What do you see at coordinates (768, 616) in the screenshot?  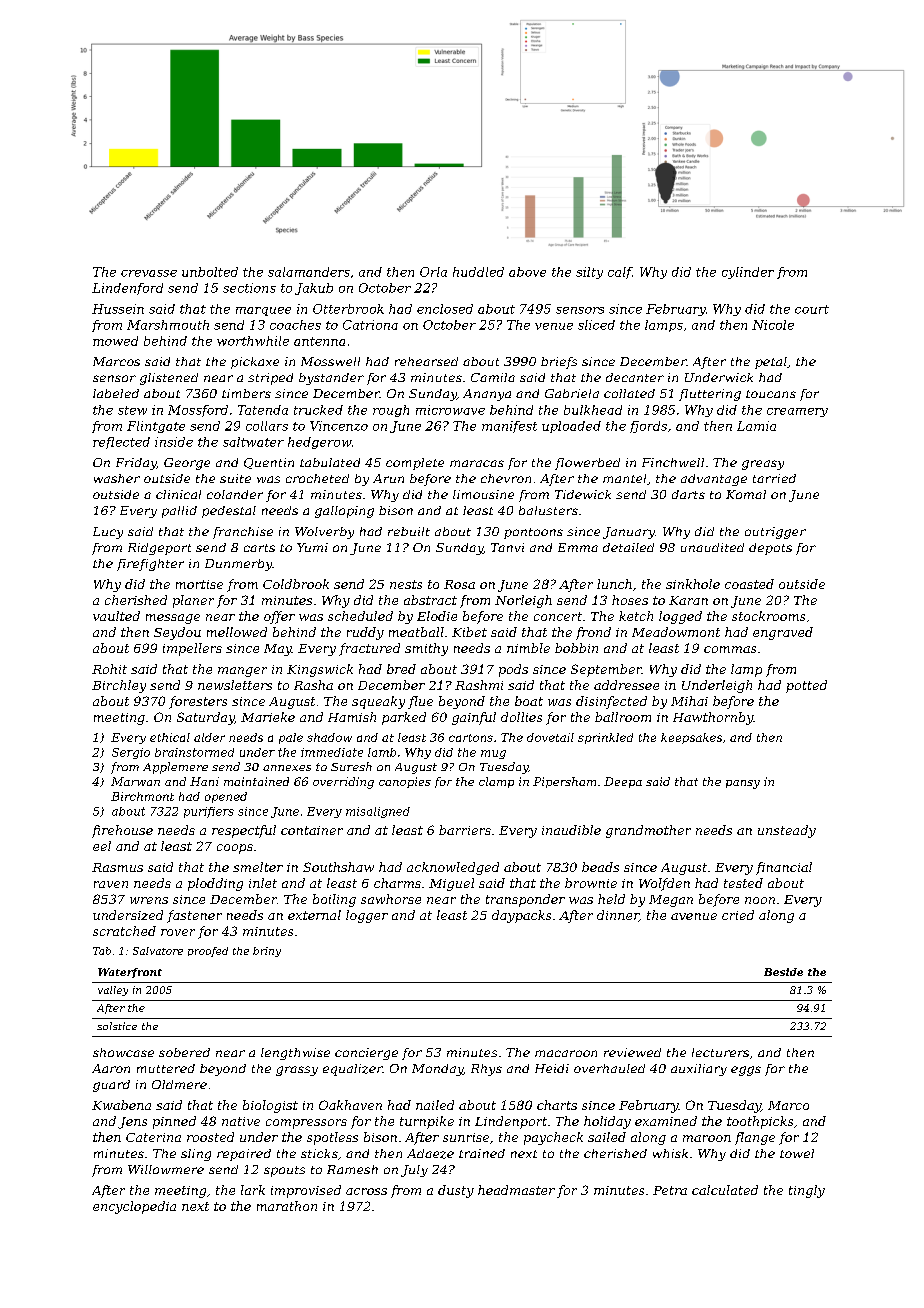 I see `stockrooms` at bounding box center [768, 616].
